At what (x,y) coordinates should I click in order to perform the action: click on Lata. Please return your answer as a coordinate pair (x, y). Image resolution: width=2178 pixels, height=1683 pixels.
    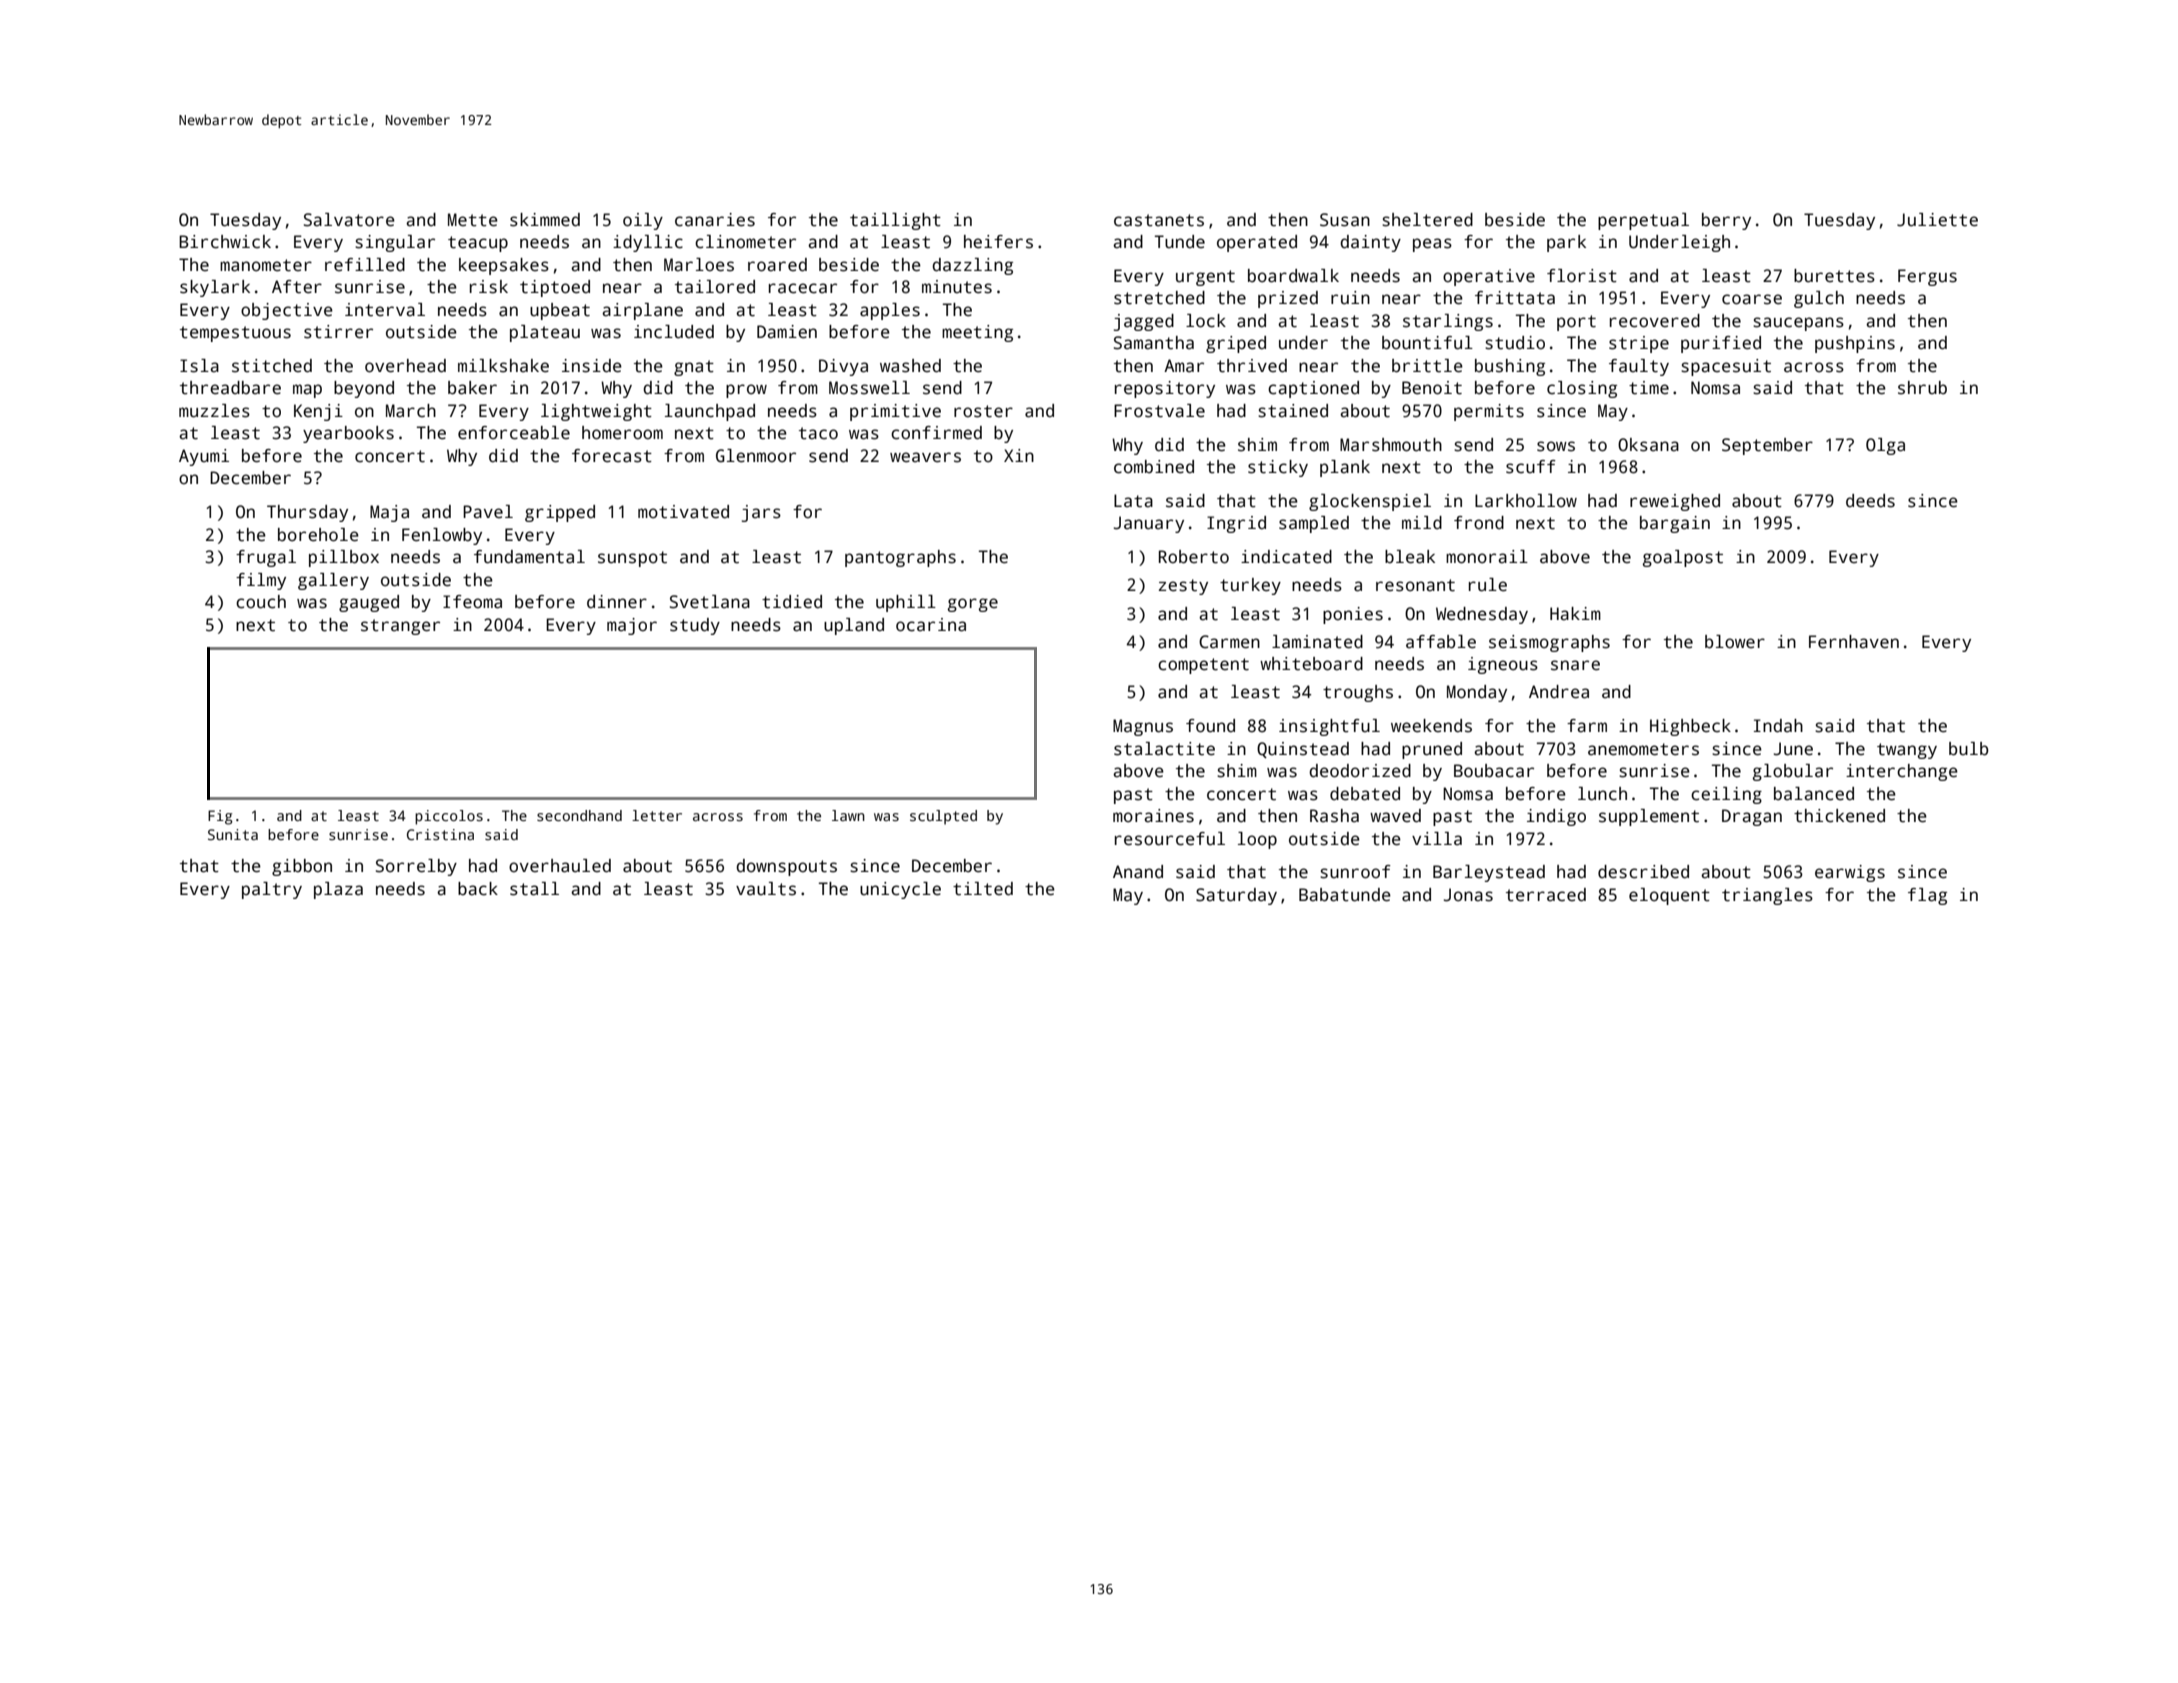
    Looking at the image, I should click on (1133, 501).
